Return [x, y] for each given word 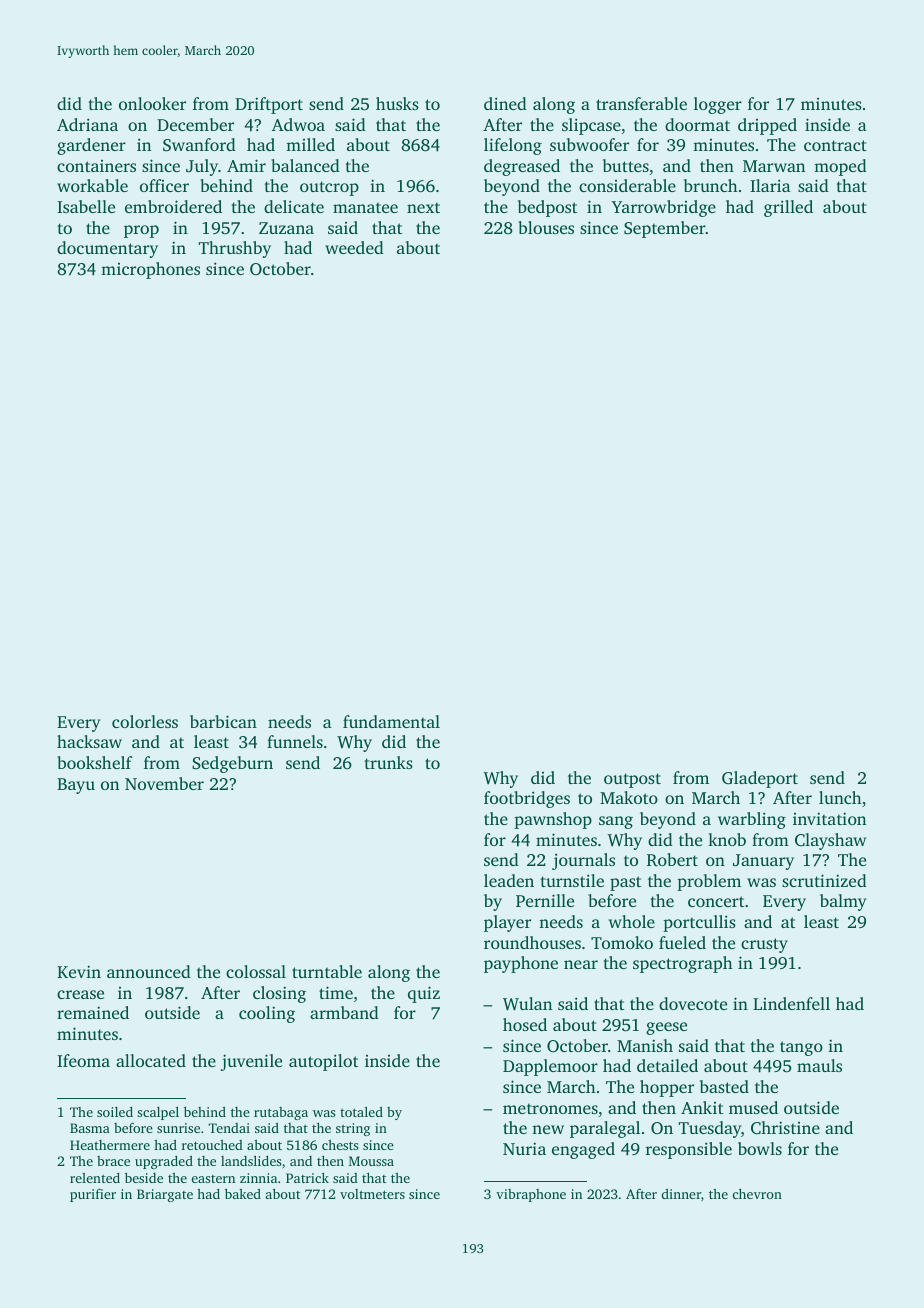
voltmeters [372, 1194]
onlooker [152, 103]
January [763, 862]
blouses [546, 227]
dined [505, 103]
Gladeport [760, 779]
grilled [788, 208]
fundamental [391, 721]
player [507, 923]
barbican [223, 721]
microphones [150, 270]
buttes [626, 165]
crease [80, 994]
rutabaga [281, 1113]
